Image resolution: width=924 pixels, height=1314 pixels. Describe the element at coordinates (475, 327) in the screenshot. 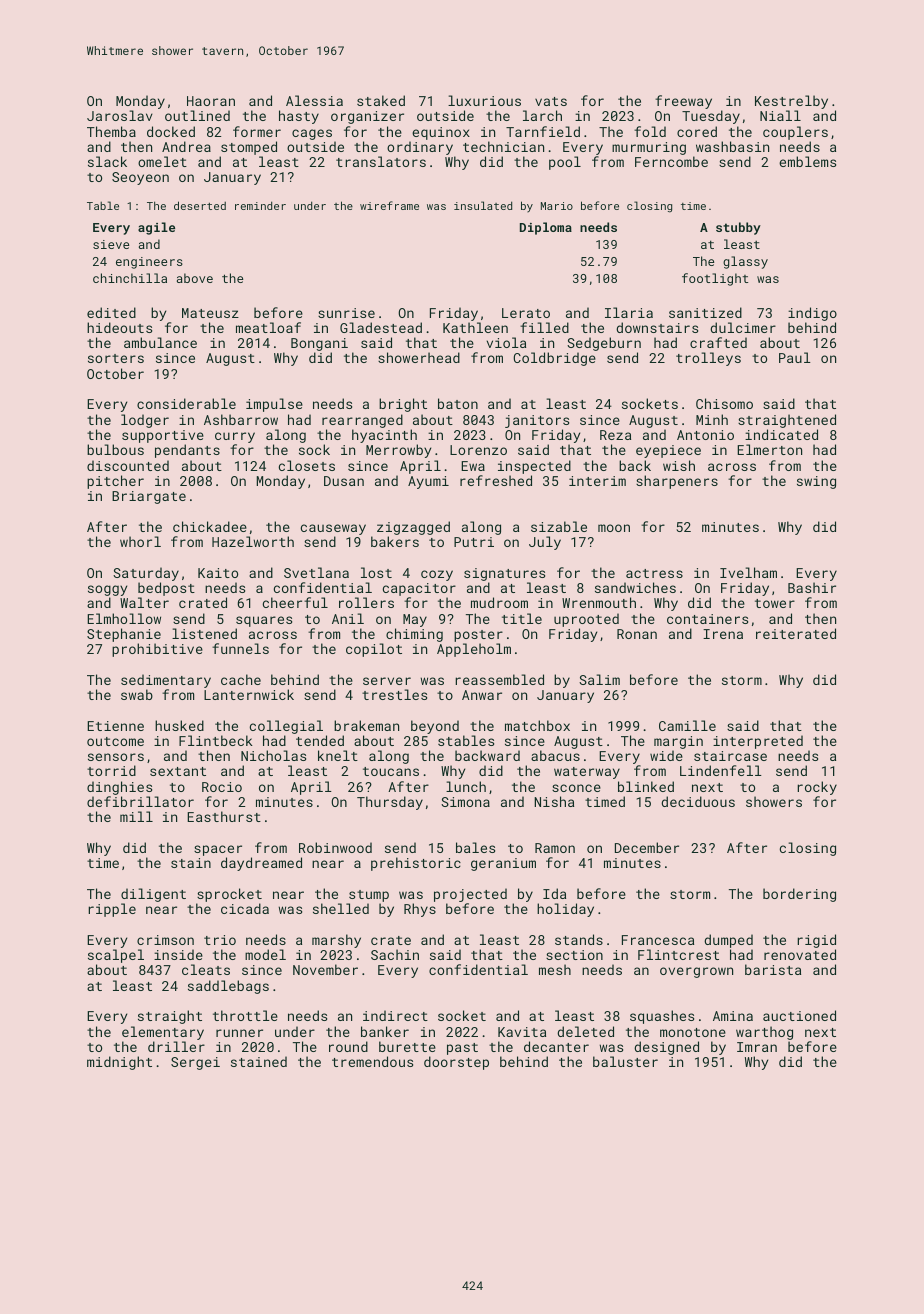

I see `Kathleen` at that location.
